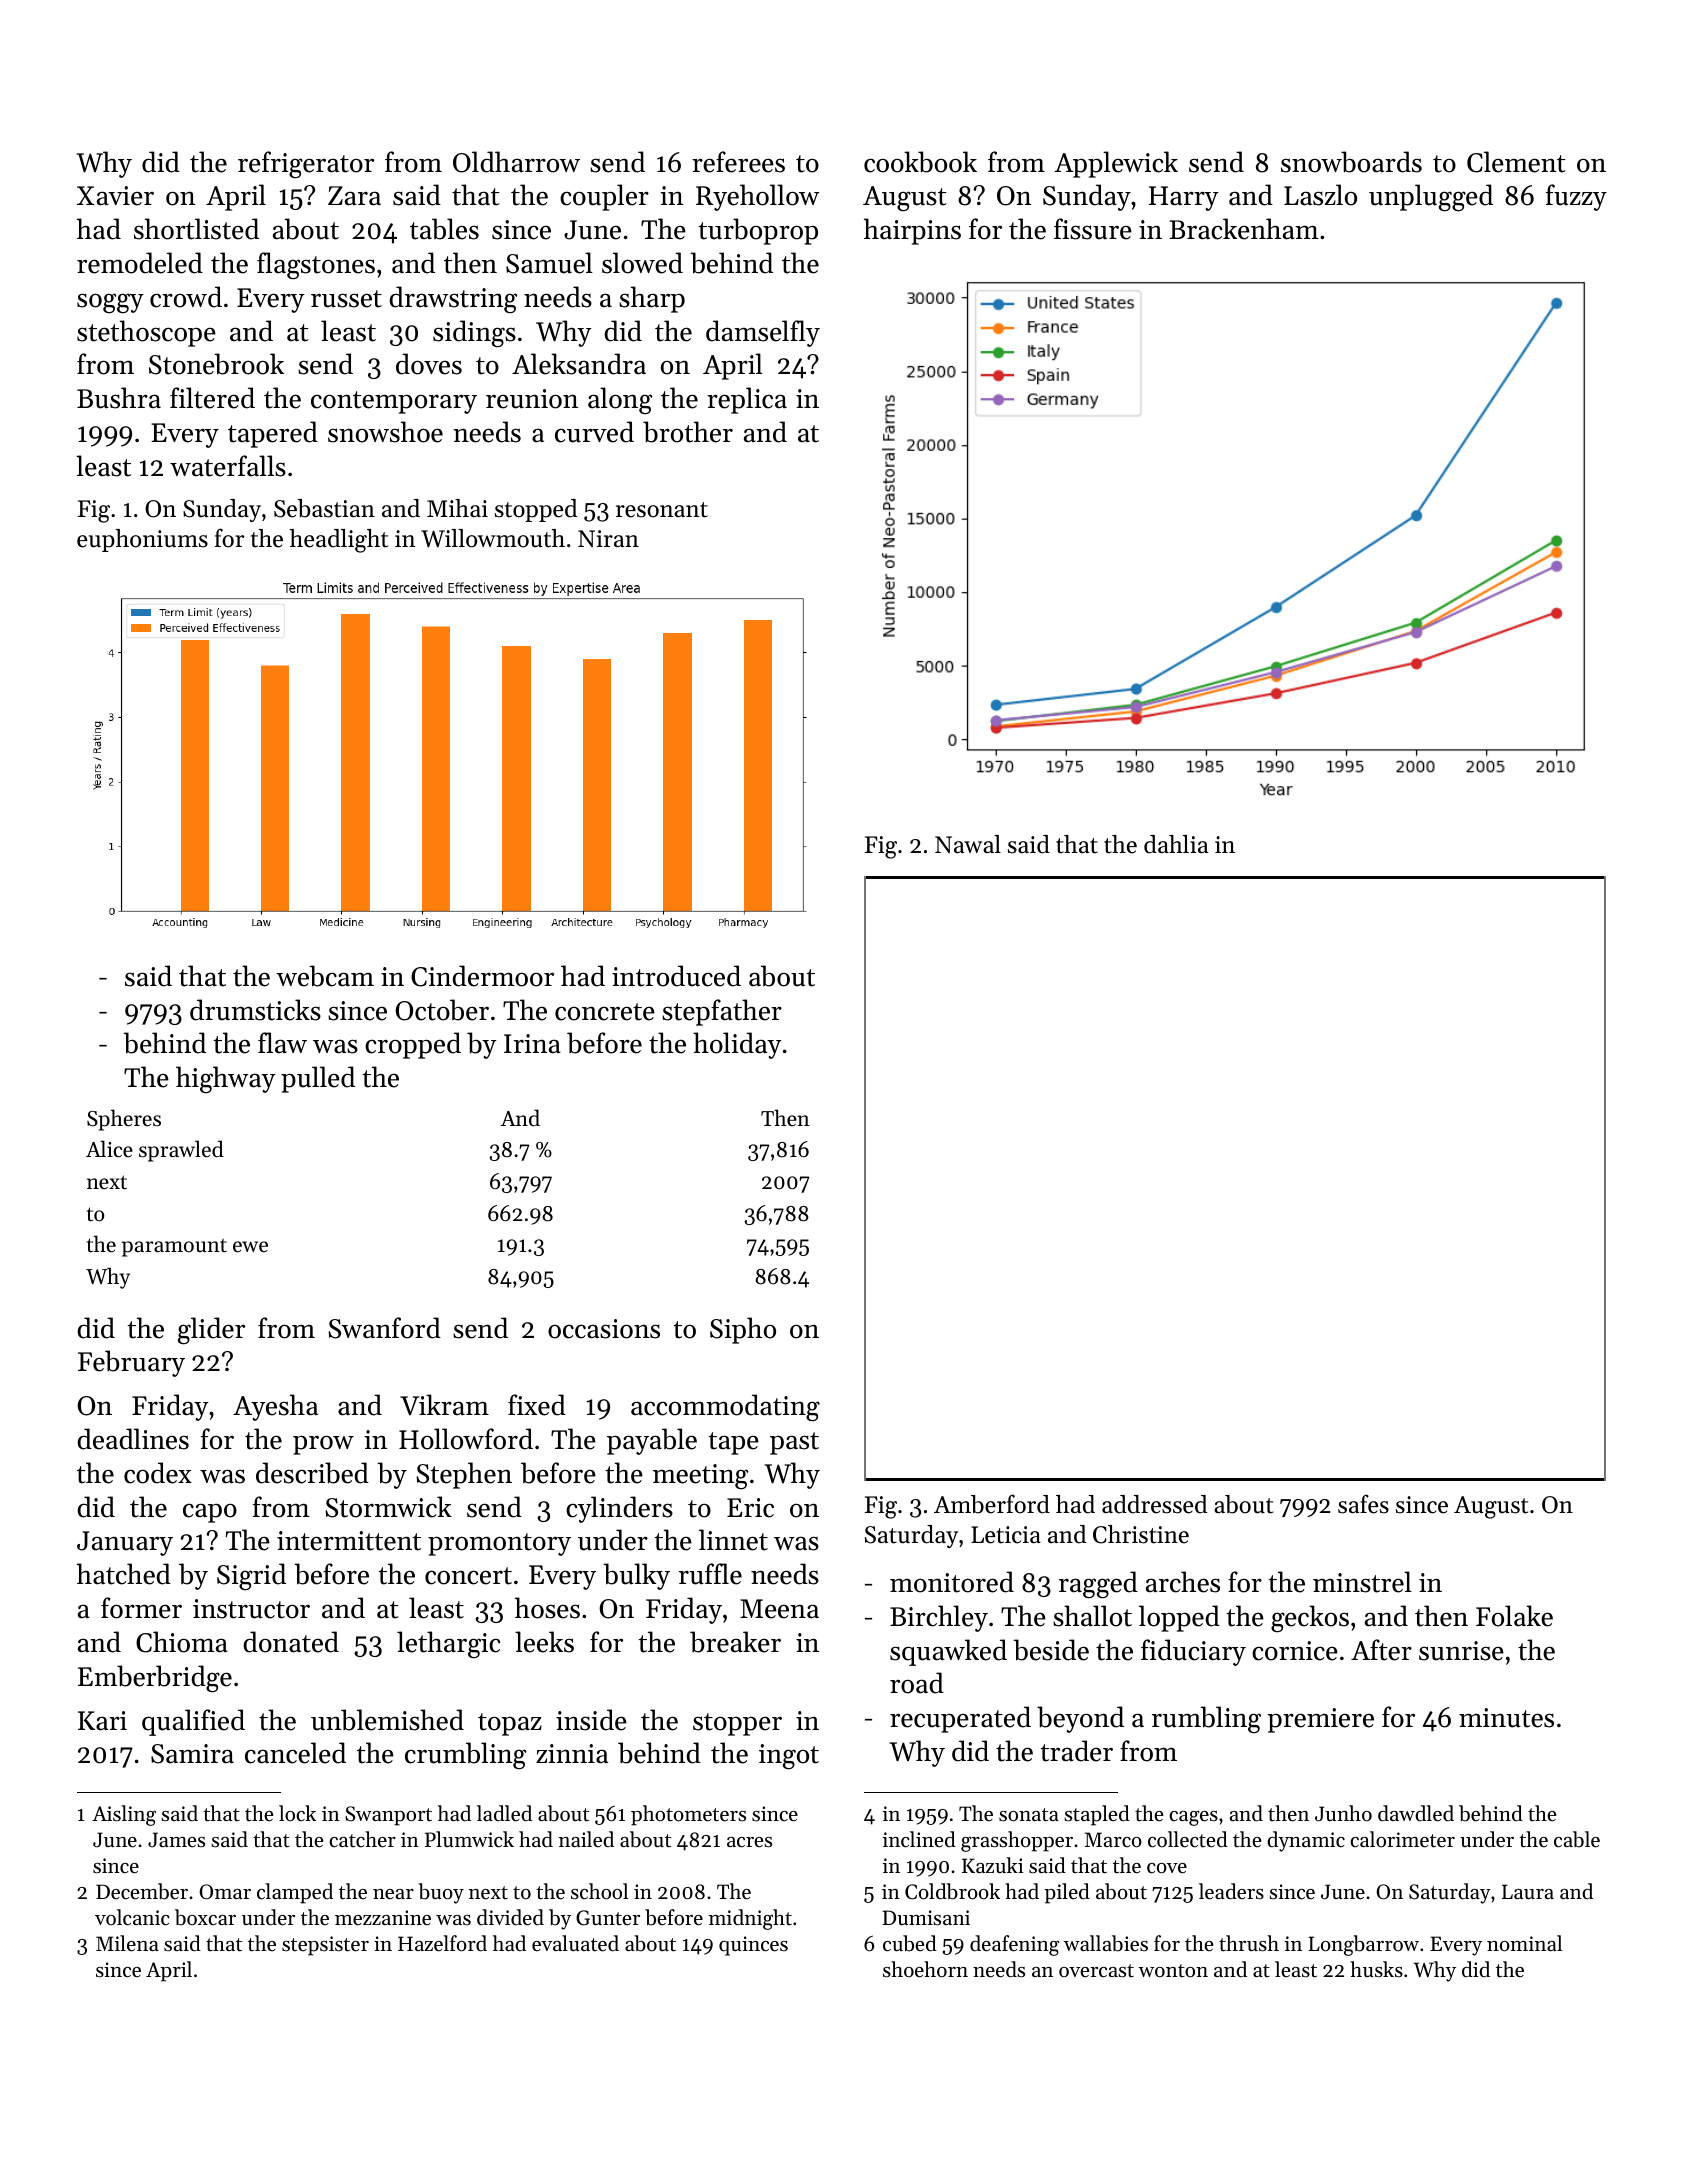 The width and height of the page is (1683, 2178). Describe the element at coordinates (743, 1330) in the page. I see `Sipho` at that location.
